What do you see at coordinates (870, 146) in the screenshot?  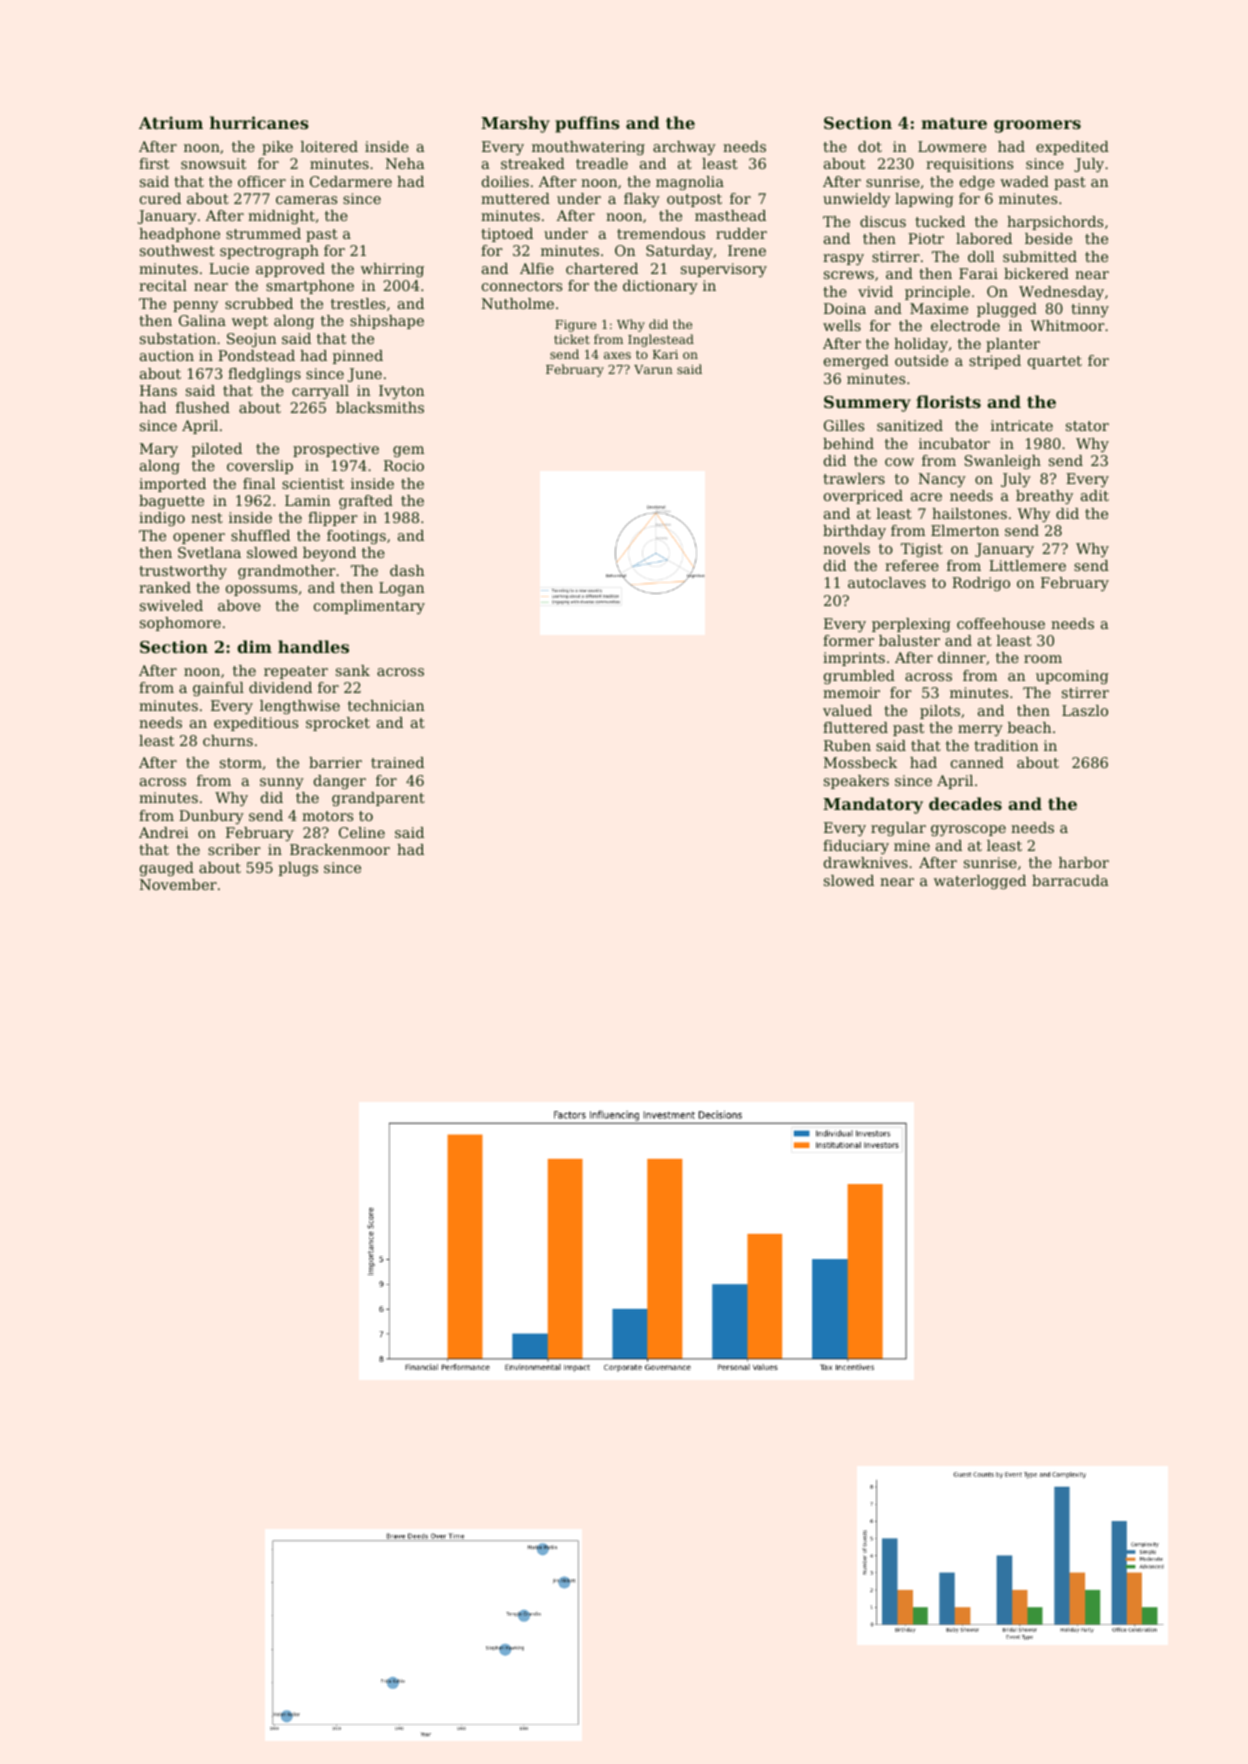 I see `dot` at bounding box center [870, 146].
